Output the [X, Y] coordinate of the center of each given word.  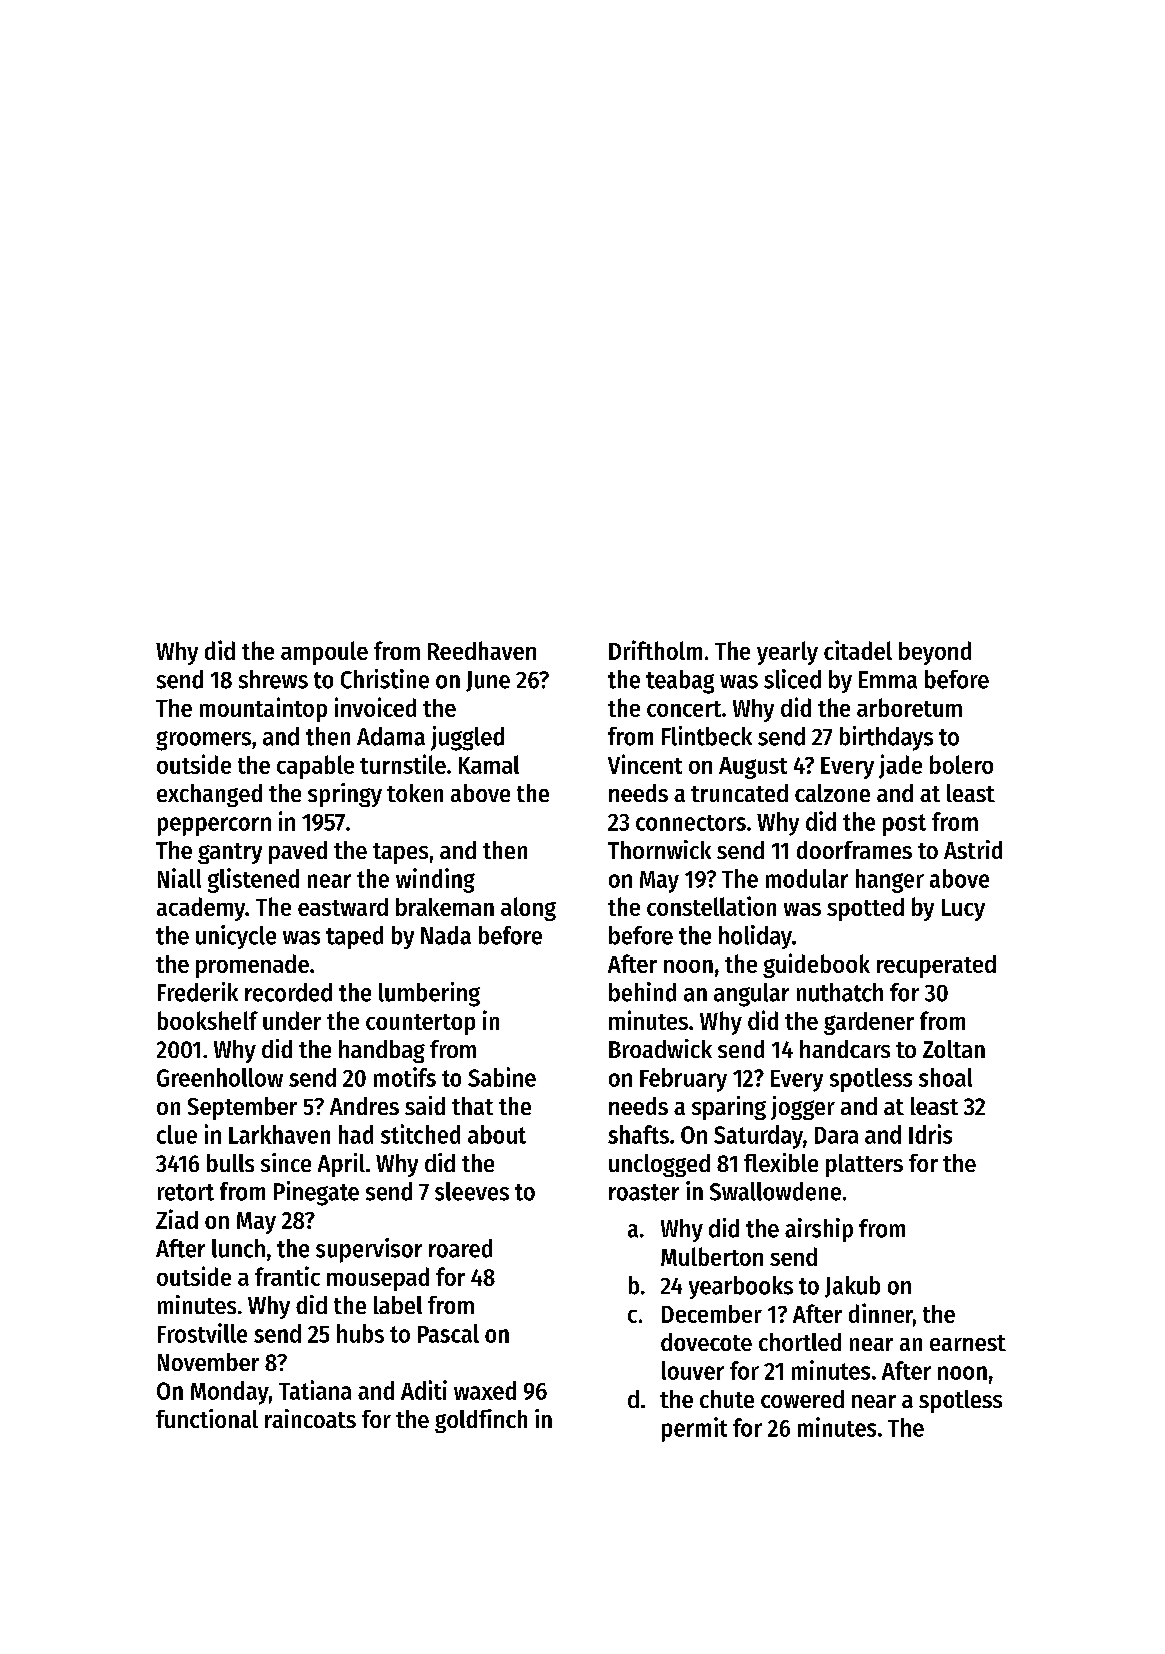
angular [751, 995]
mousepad [378, 1279]
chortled [800, 1342]
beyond [935, 653]
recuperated [936, 966]
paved [298, 852]
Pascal [448, 1333]
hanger [890, 881]
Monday [230, 1393]
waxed [485, 1390]
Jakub [852, 1287]
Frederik [198, 992]
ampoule [324, 653]
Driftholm [655, 650]
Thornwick [659, 849]
